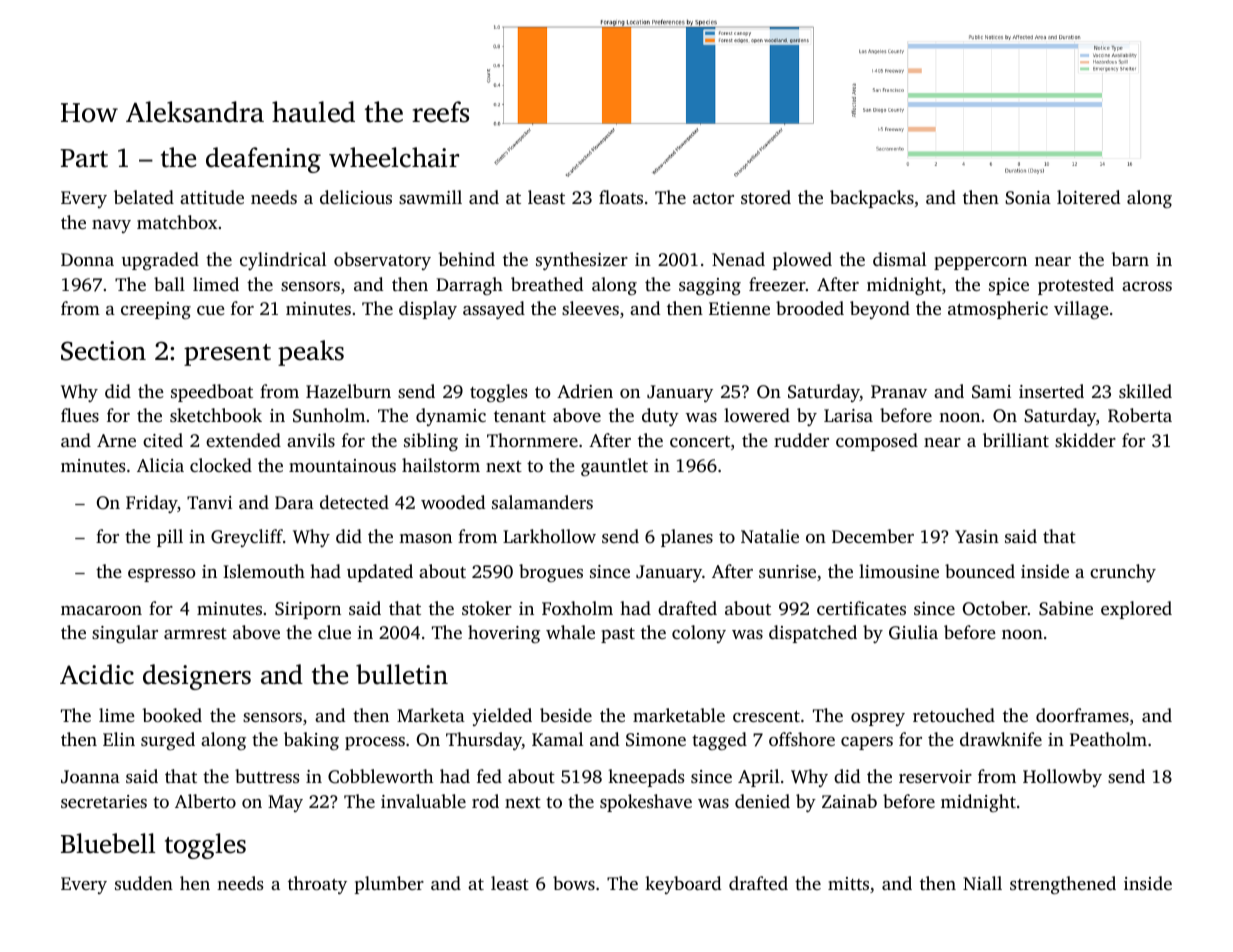 This screenshot has width=1233, height=952. I want to click on loitered, so click(1088, 197).
